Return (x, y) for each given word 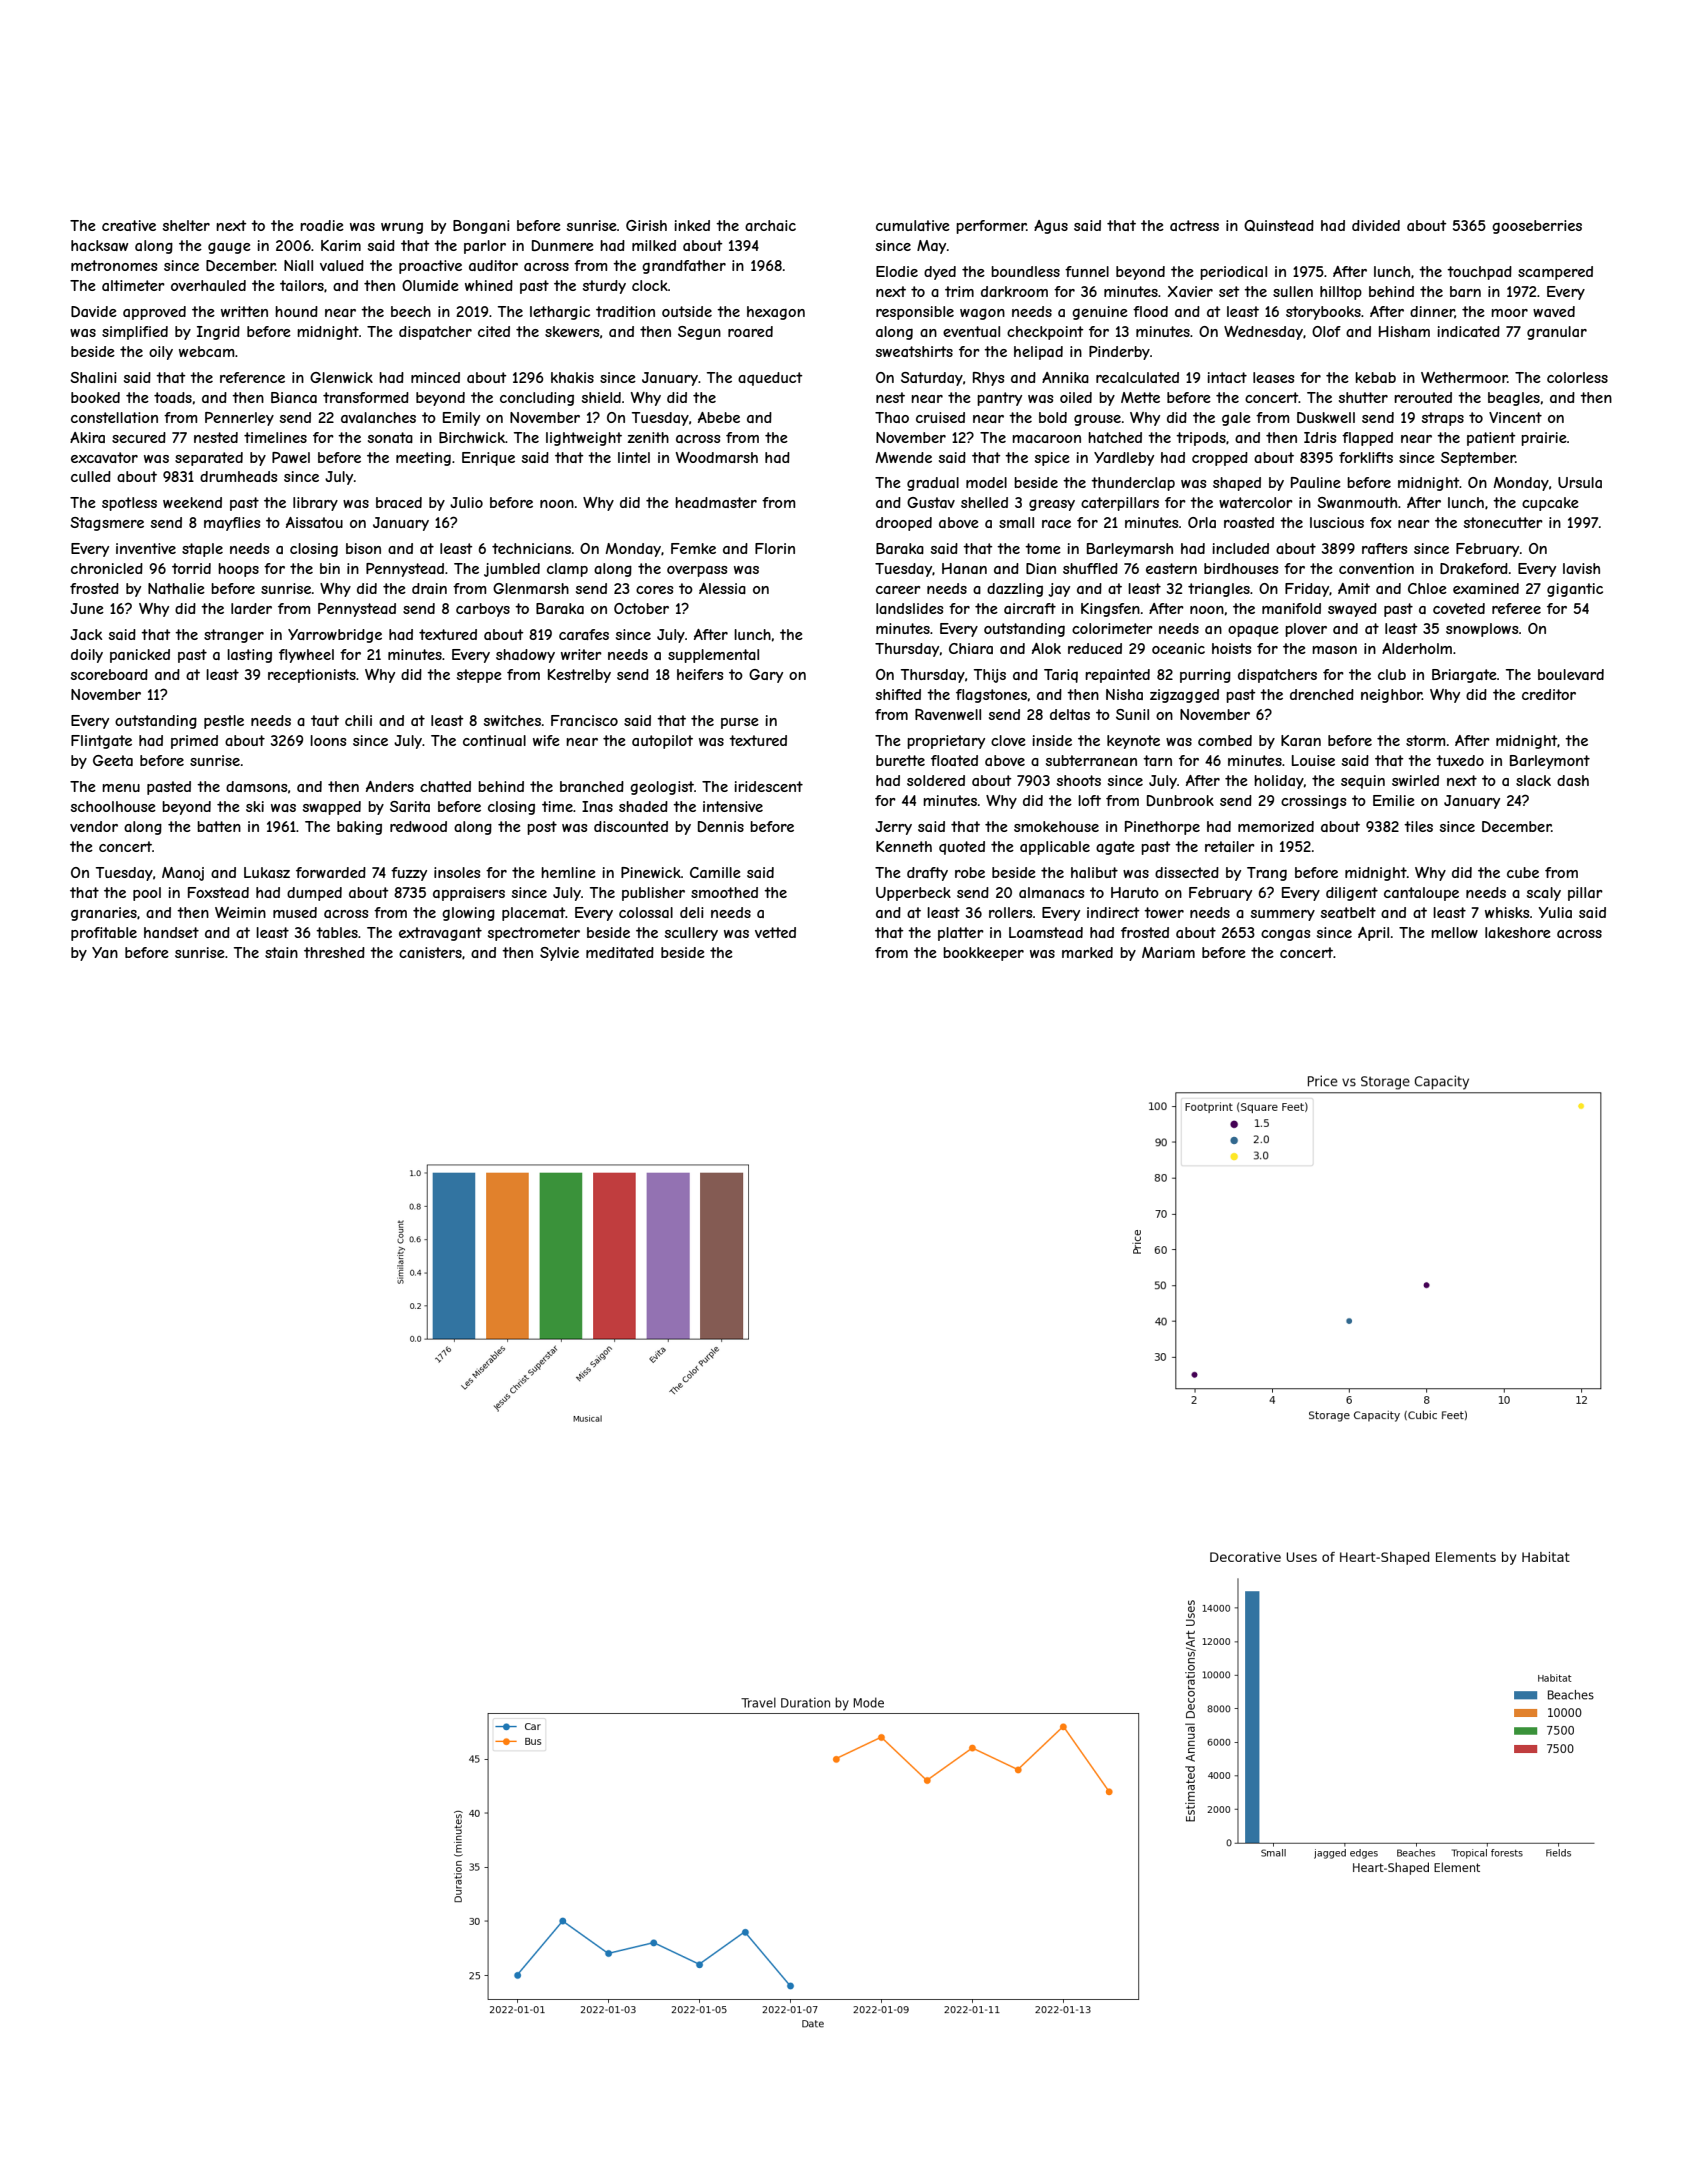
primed (194, 742)
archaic (770, 225)
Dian (1041, 568)
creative (129, 225)
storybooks (1323, 313)
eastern (1171, 568)
